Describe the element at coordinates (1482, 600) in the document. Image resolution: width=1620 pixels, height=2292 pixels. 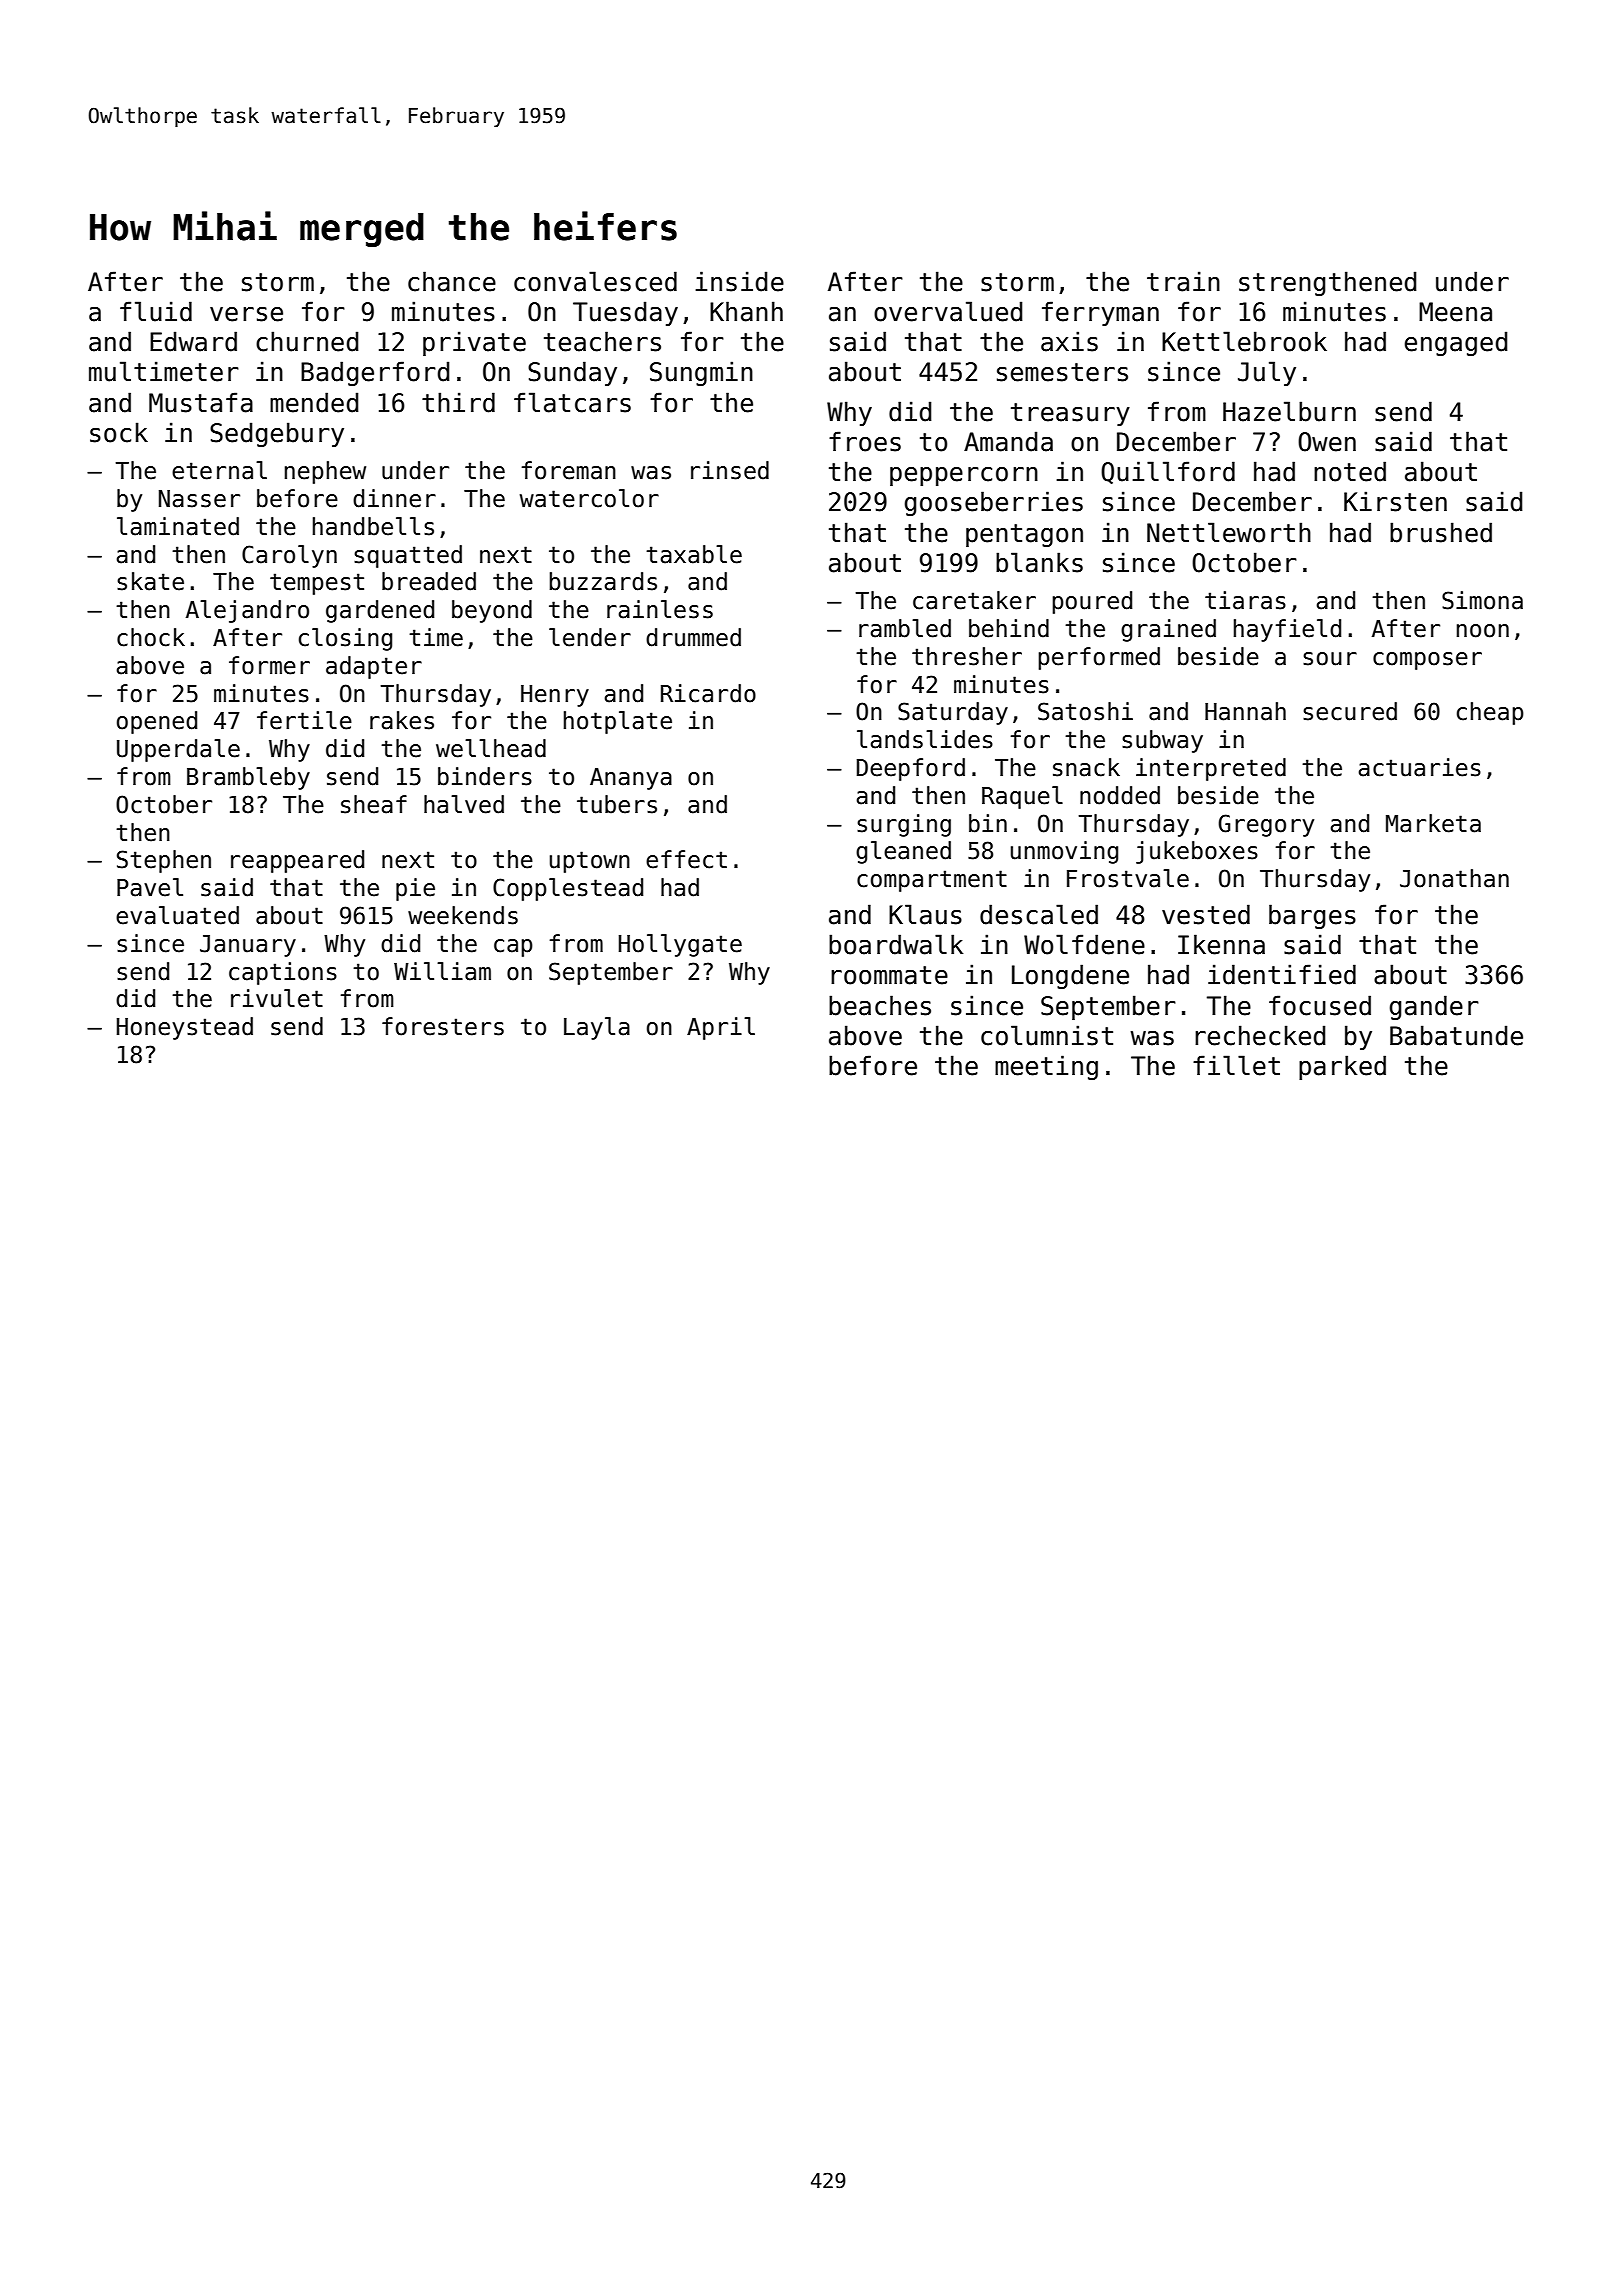
I see `Simona` at that location.
